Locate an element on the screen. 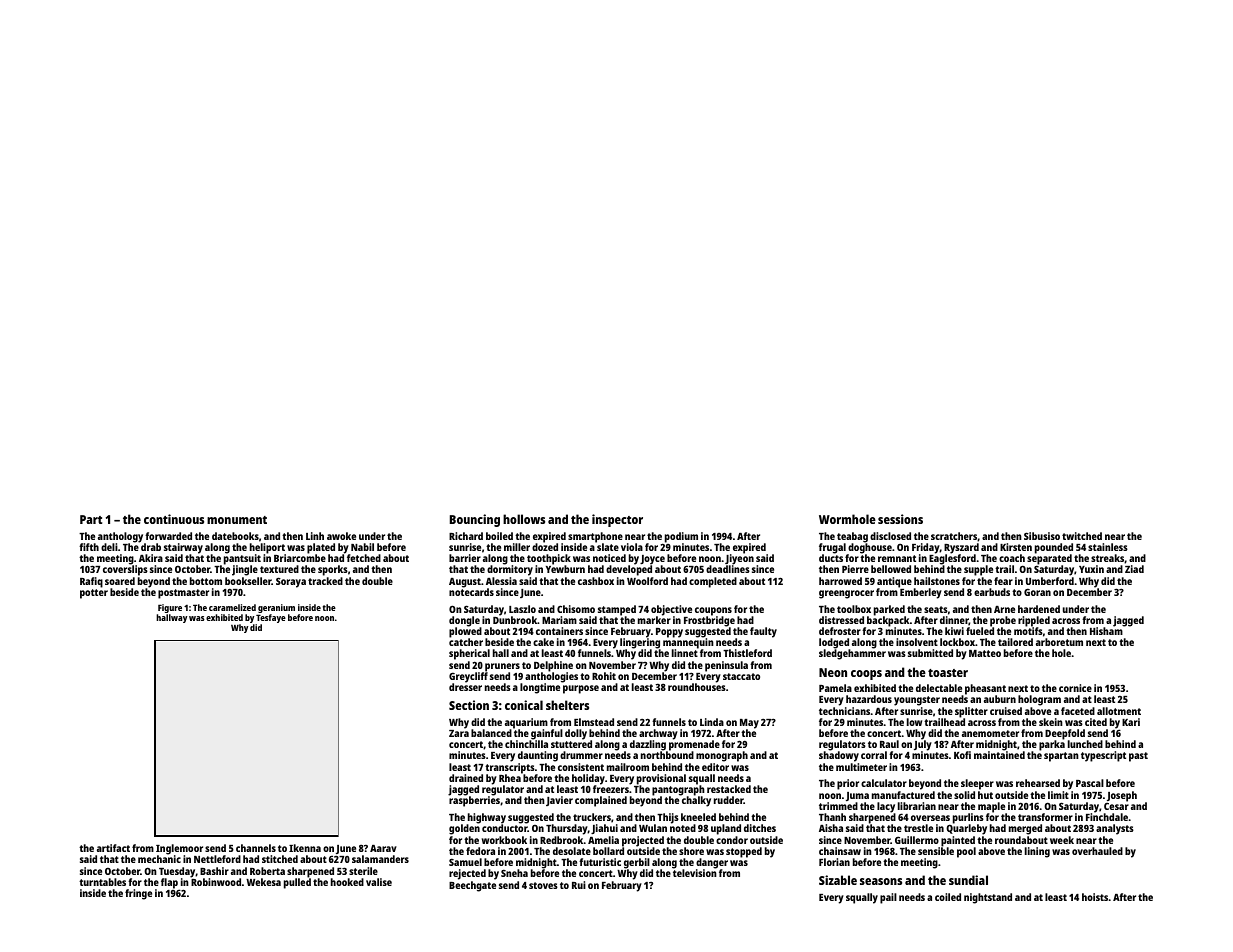 This screenshot has height=952, width=1233. shore is located at coordinates (691, 851).
